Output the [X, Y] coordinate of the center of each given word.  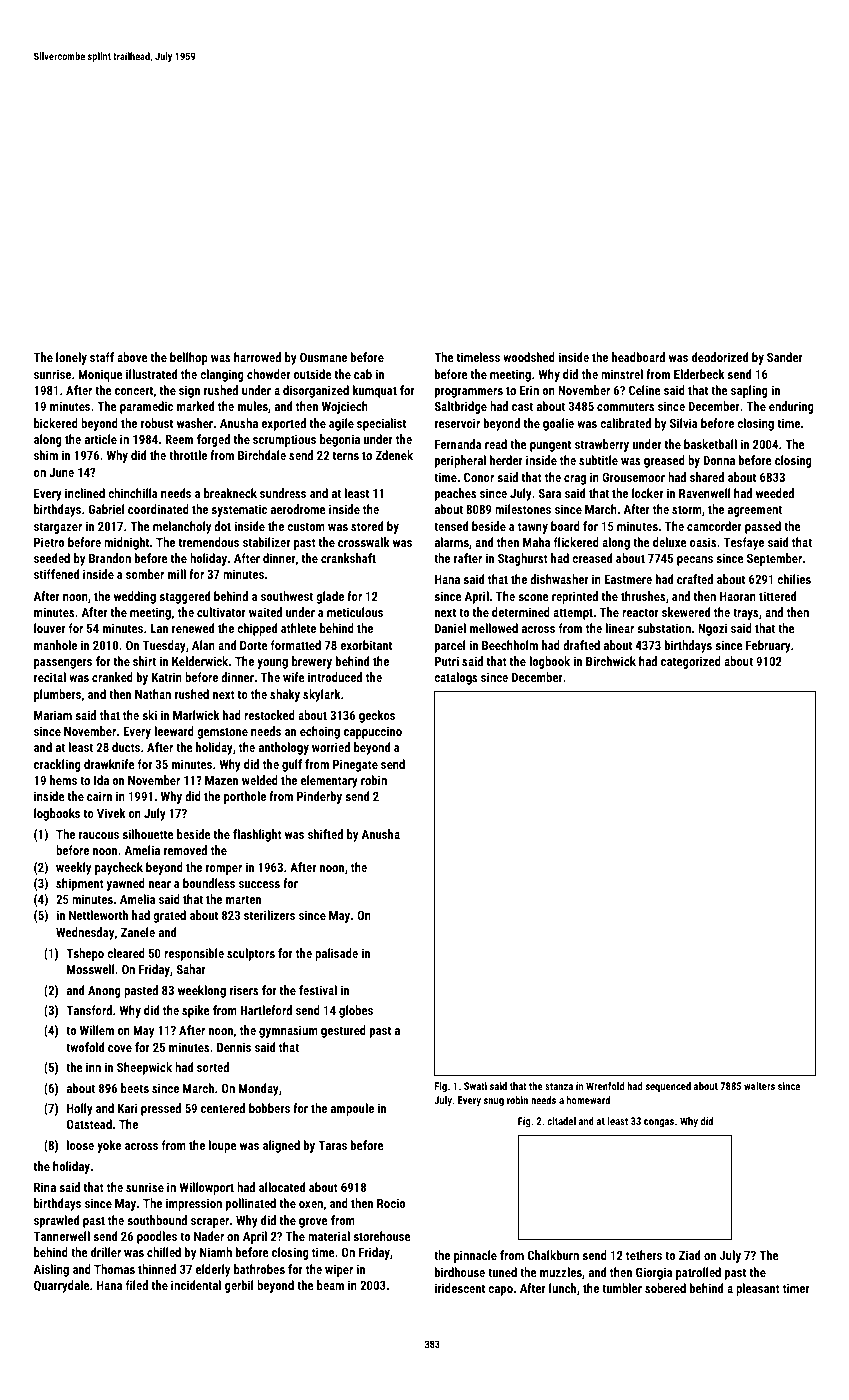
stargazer [58, 528]
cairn [99, 796]
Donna [719, 460]
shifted [325, 834]
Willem [97, 1030]
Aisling [51, 1270]
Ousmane [323, 357]
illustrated [151, 374]
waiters [759, 1086]
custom [306, 526]
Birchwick [611, 661]
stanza [559, 1086]
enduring [791, 407]
